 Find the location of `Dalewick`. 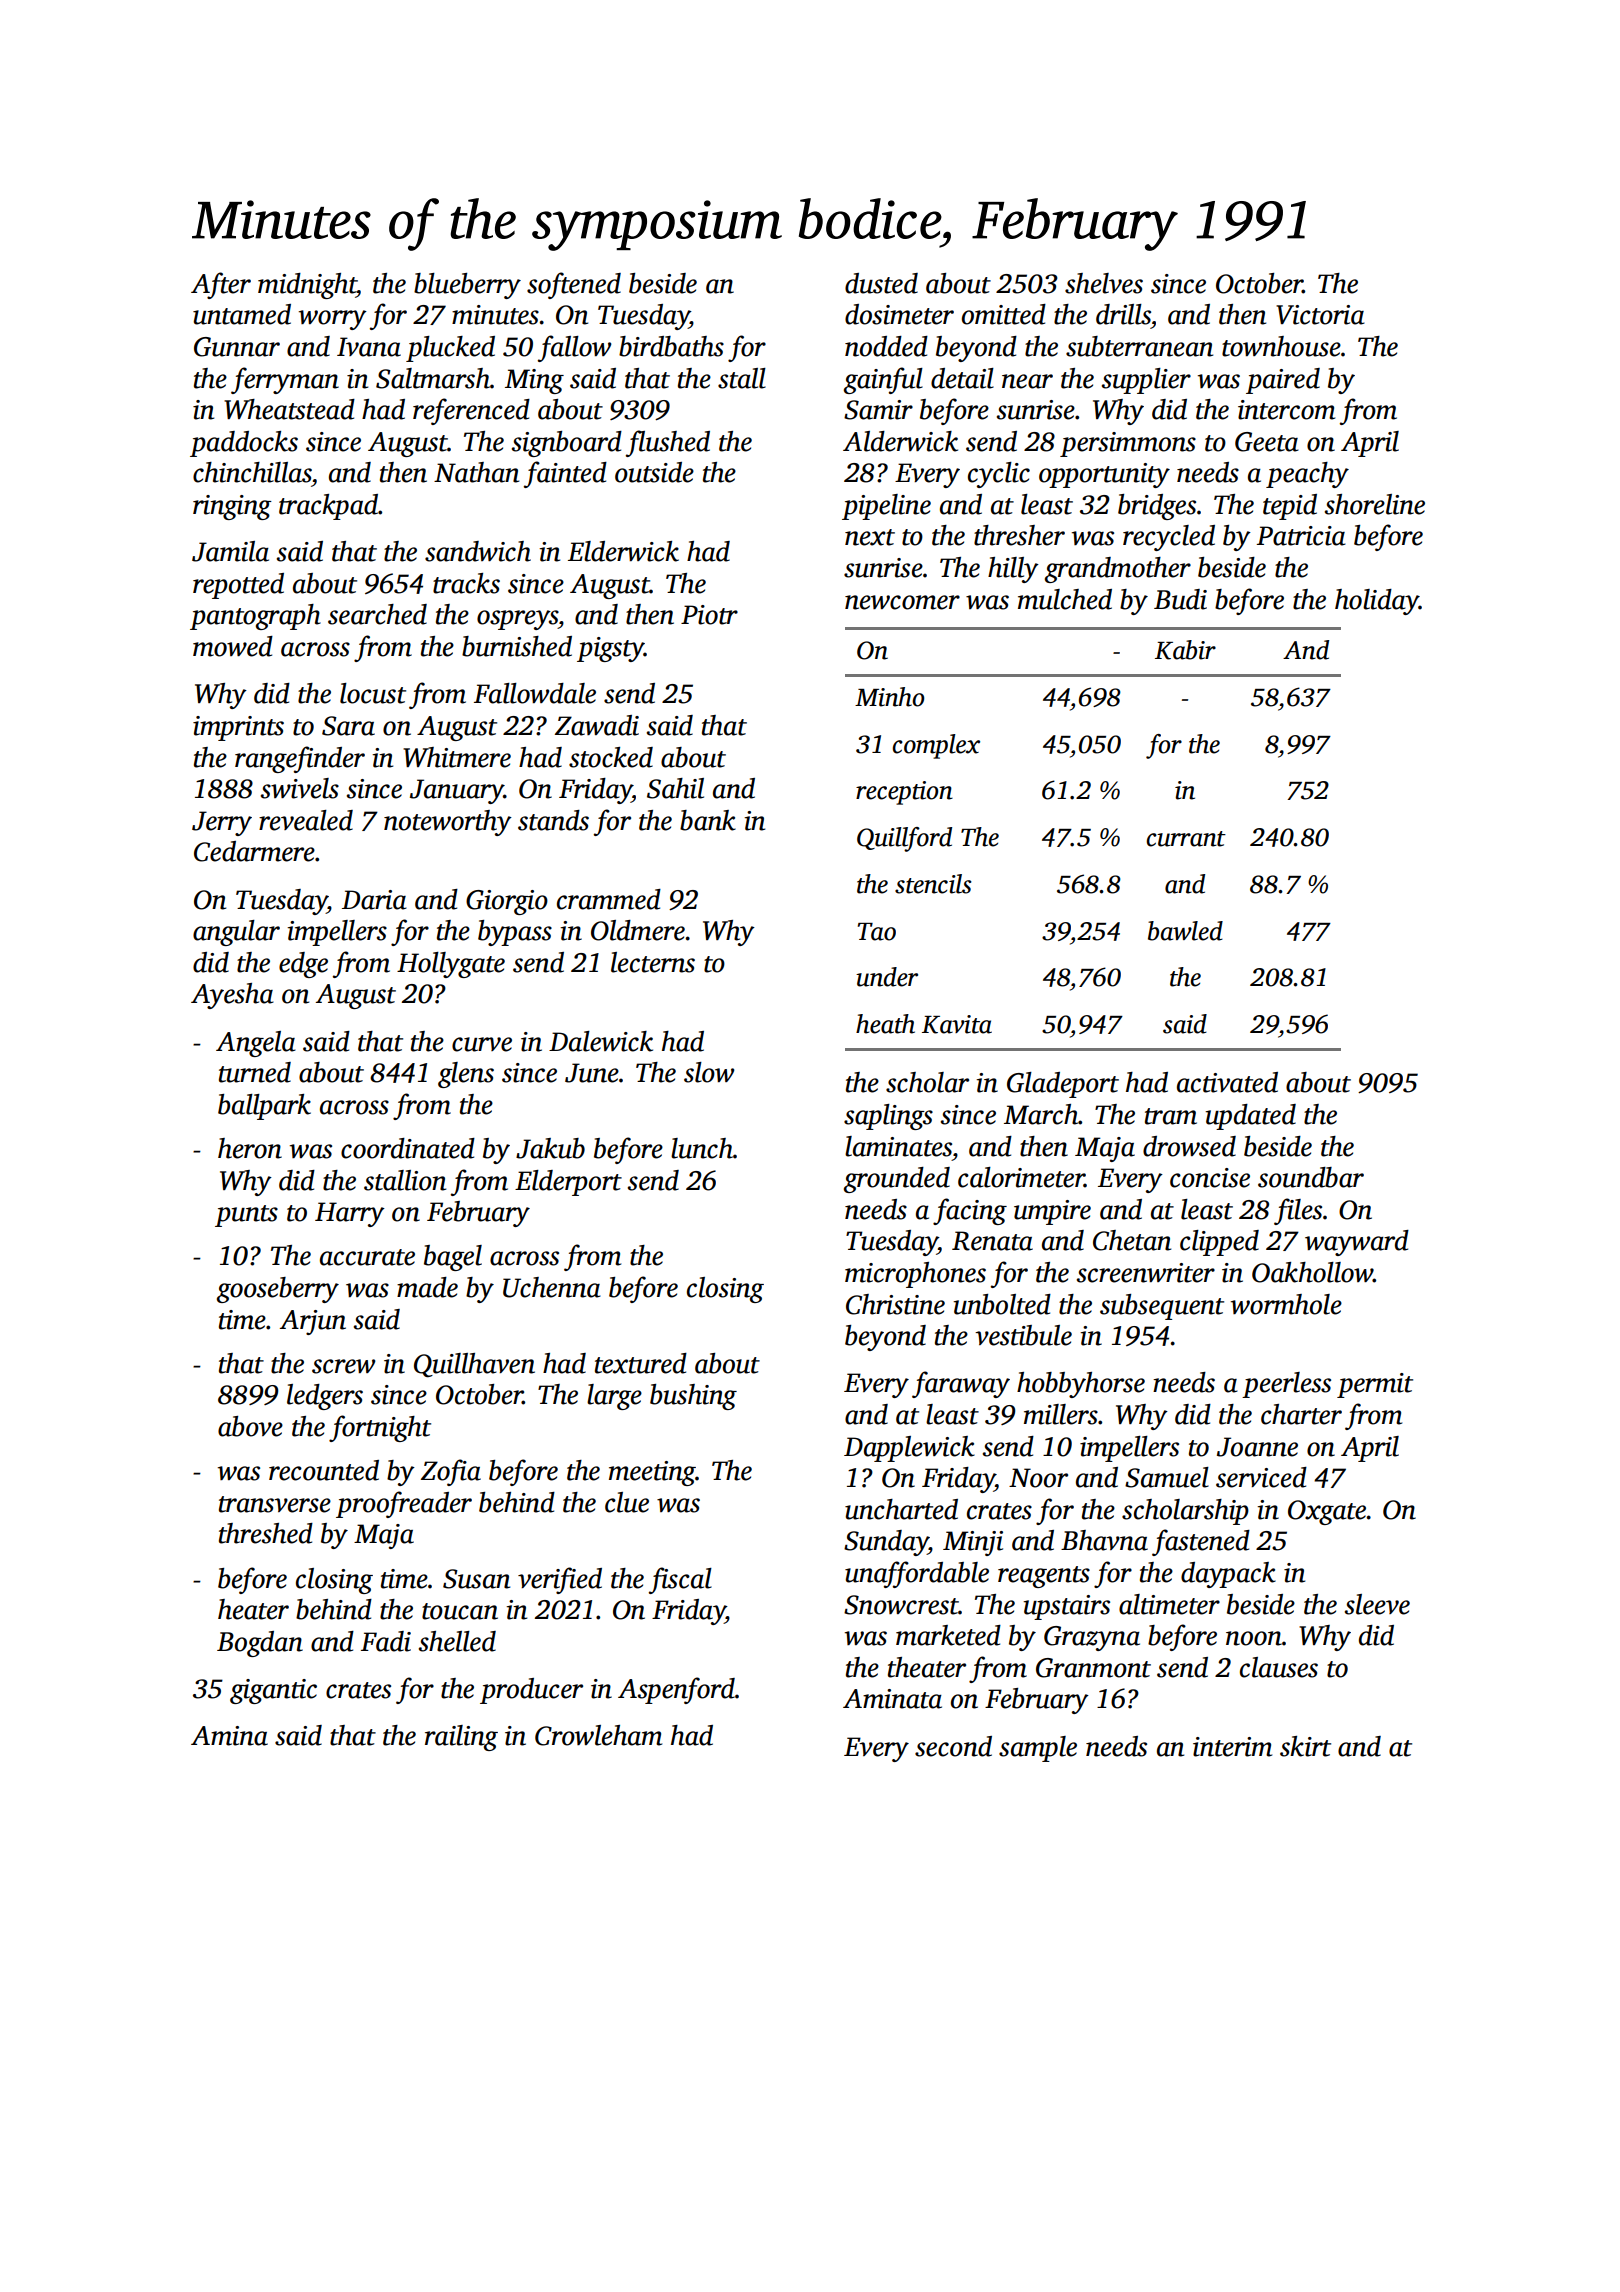

Dalewick is located at coordinates (601, 1041).
